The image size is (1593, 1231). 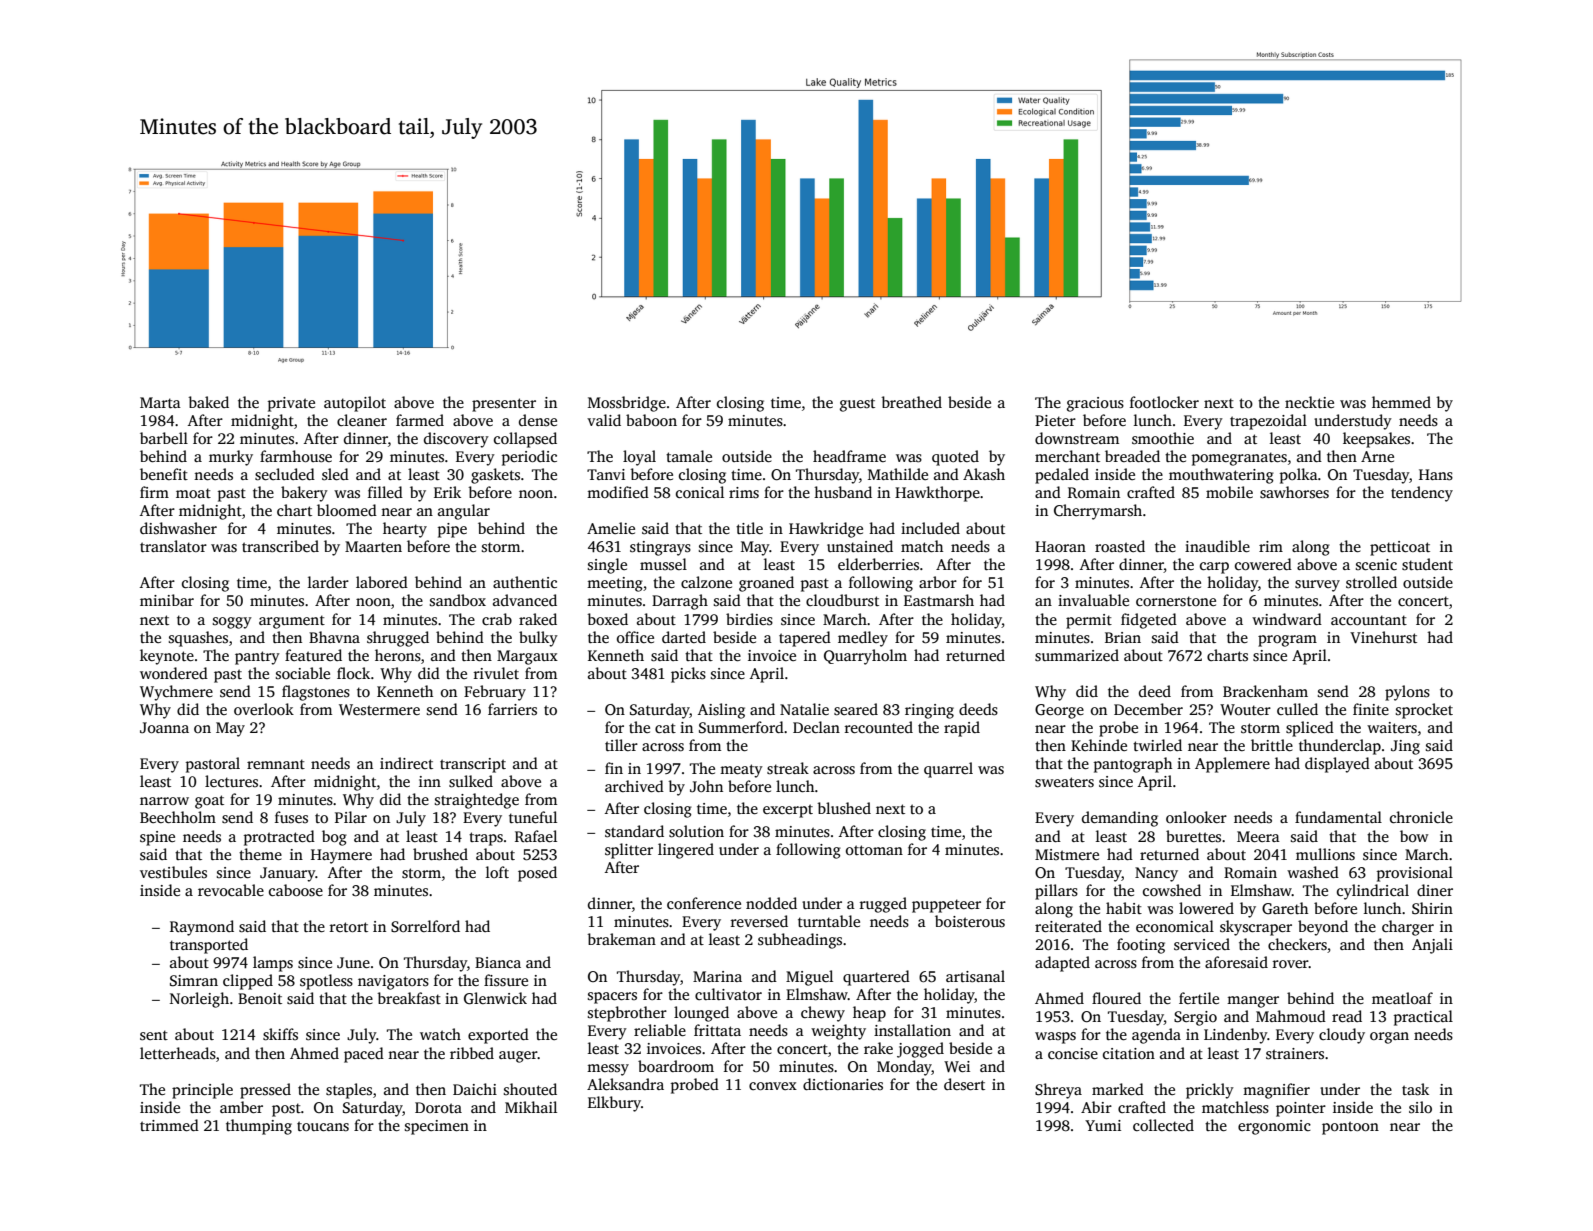 I want to click on breathed, so click(x=911, y=402).
